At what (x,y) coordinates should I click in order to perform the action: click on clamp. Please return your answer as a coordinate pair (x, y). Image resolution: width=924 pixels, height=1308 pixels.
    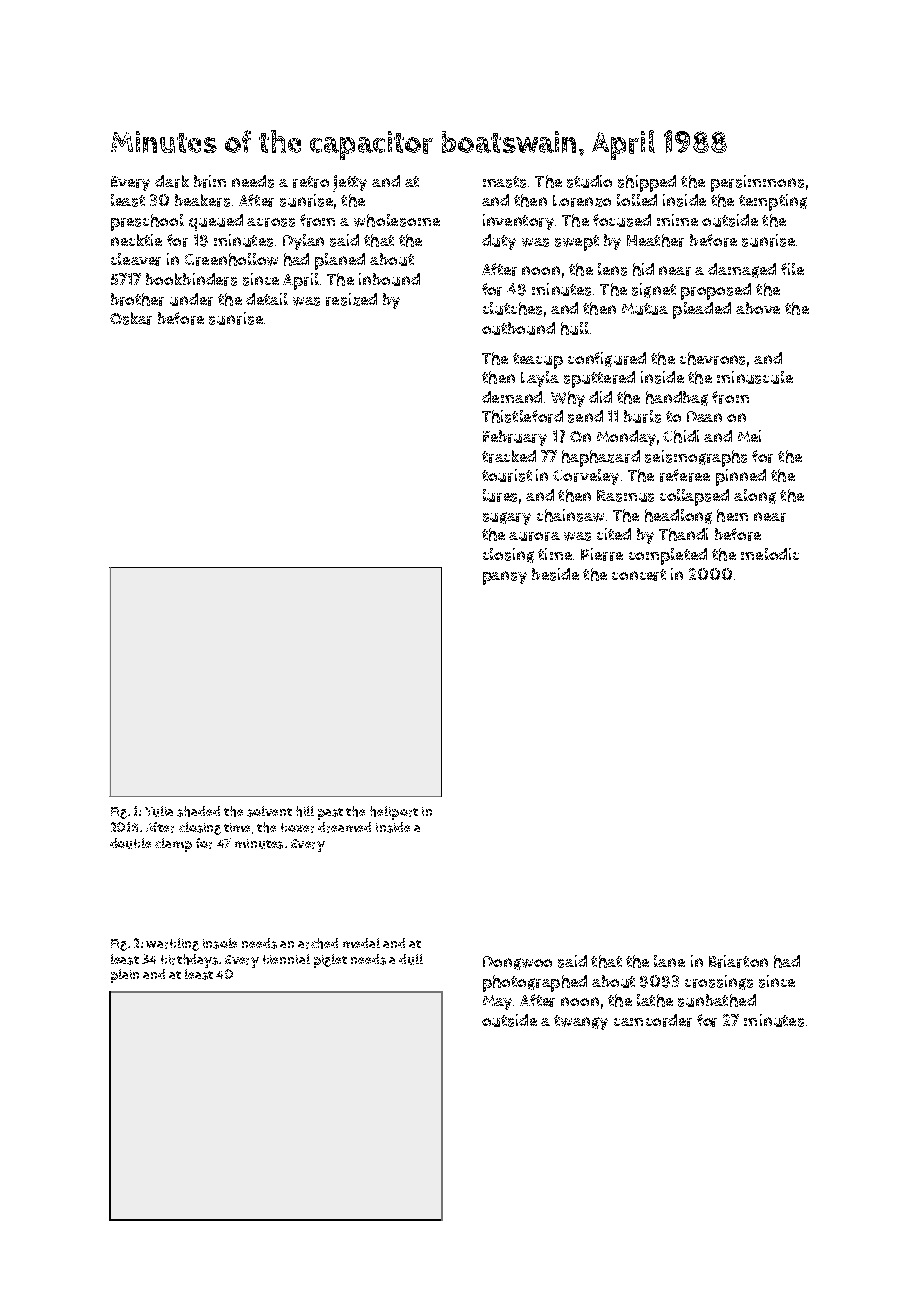
    Looking at the image, I should click on (173, 845).
